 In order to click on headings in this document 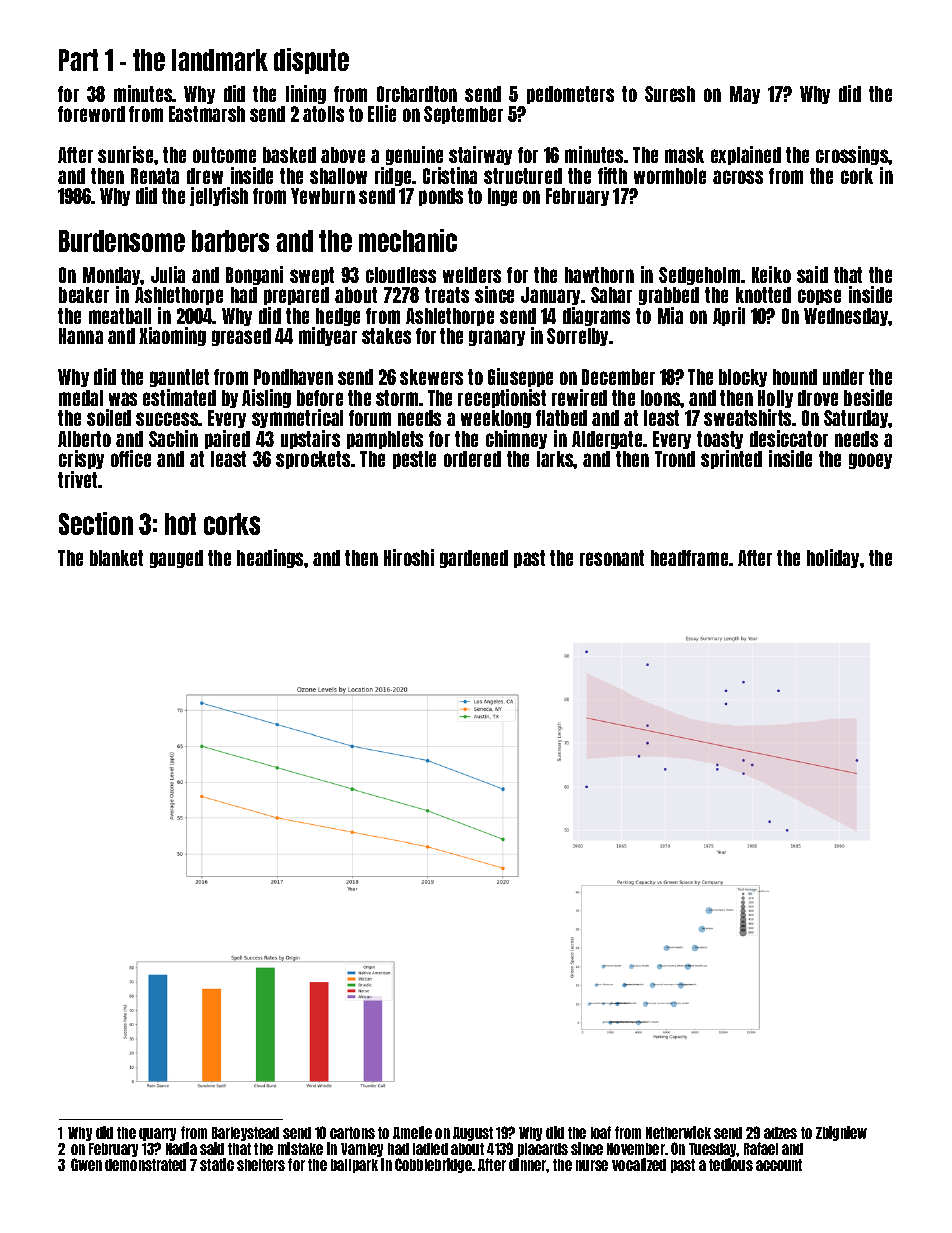, I will do `click(271, 558)`.
